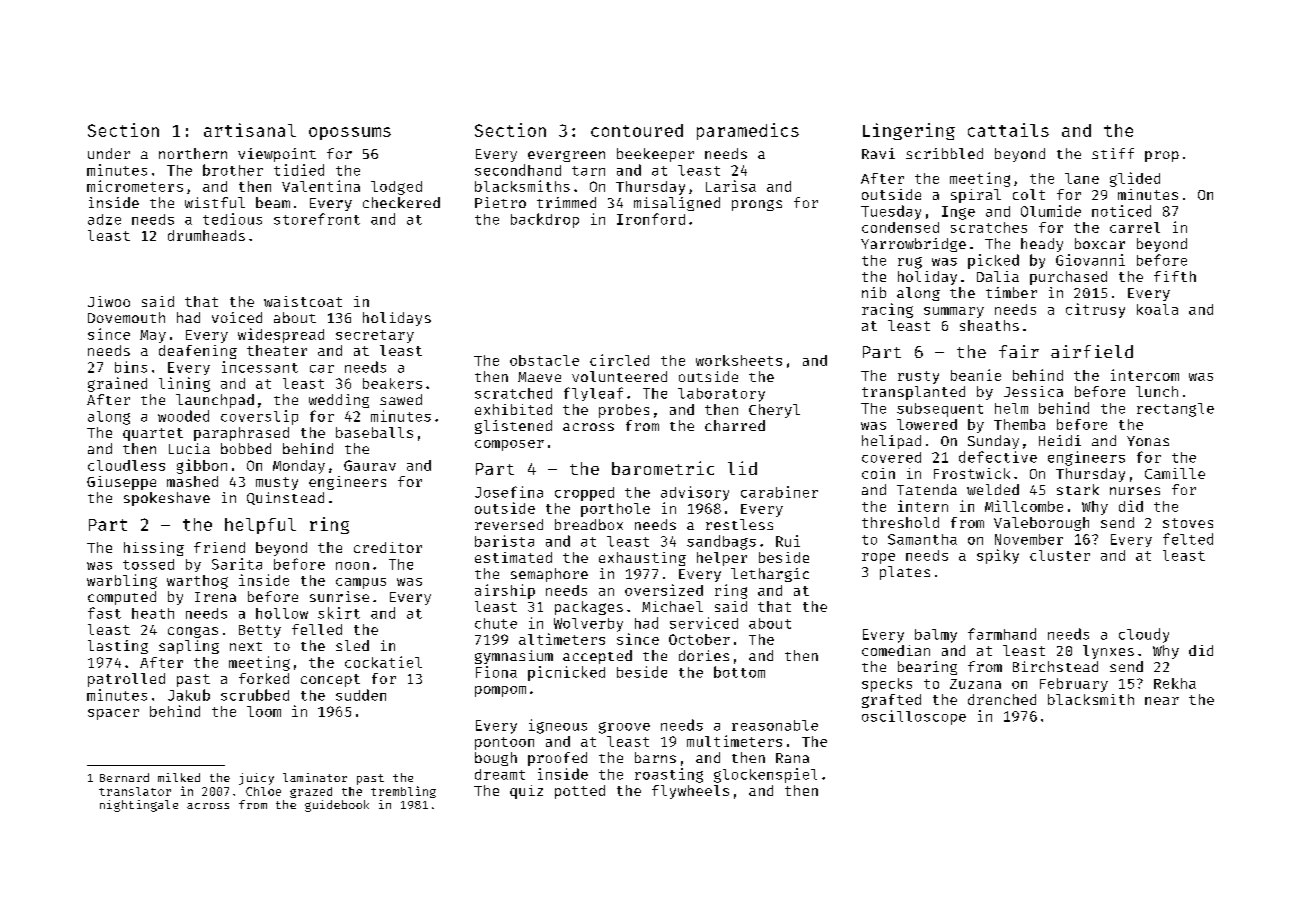  Describe the element at coordinates (139, 806) in the document. I see `nightingale` at that location.
